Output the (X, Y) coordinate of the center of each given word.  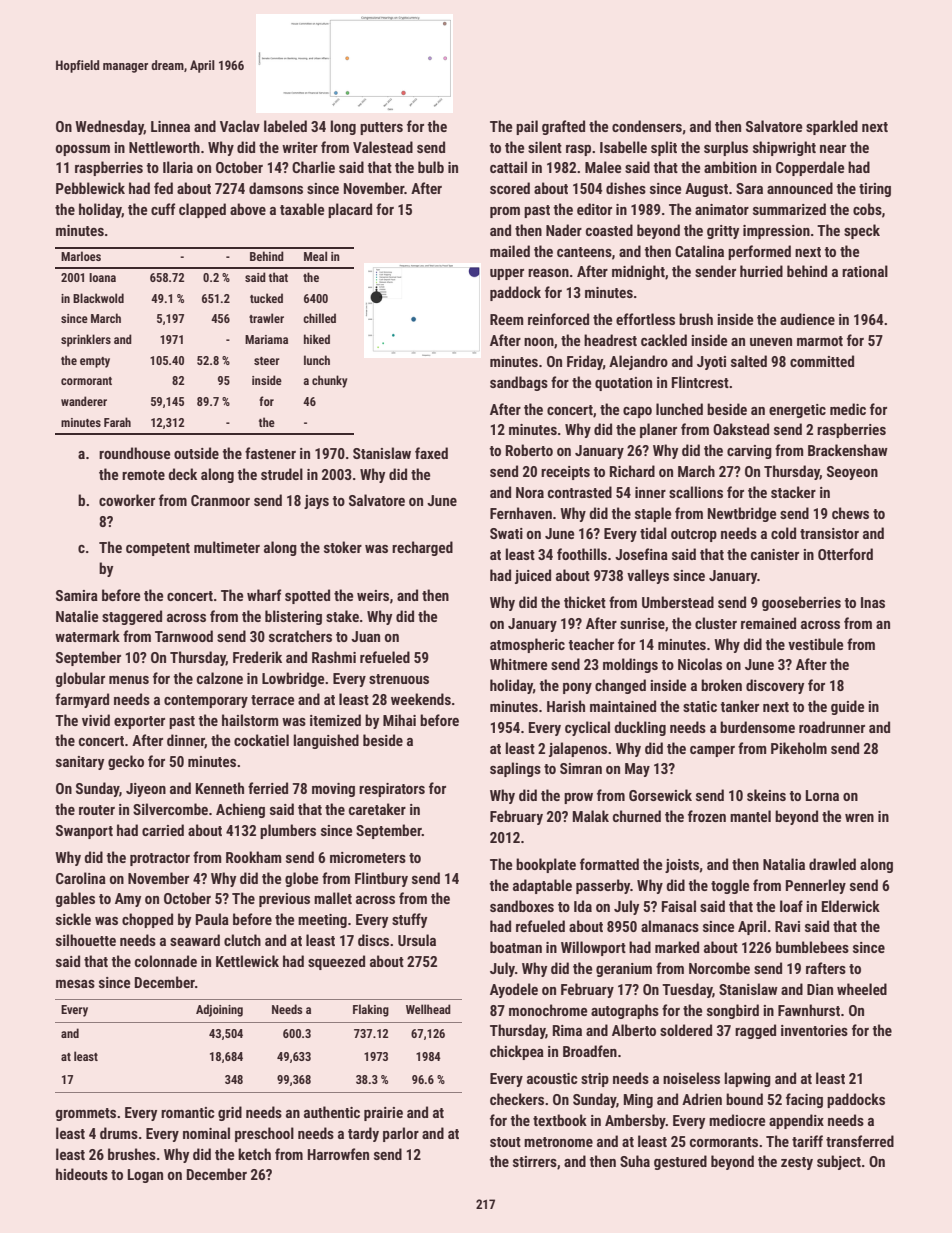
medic (848, 409)
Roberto (529, 450)
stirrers (535, 1161)
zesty (797, 1163)
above (248, 209)
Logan (145, 1176)
